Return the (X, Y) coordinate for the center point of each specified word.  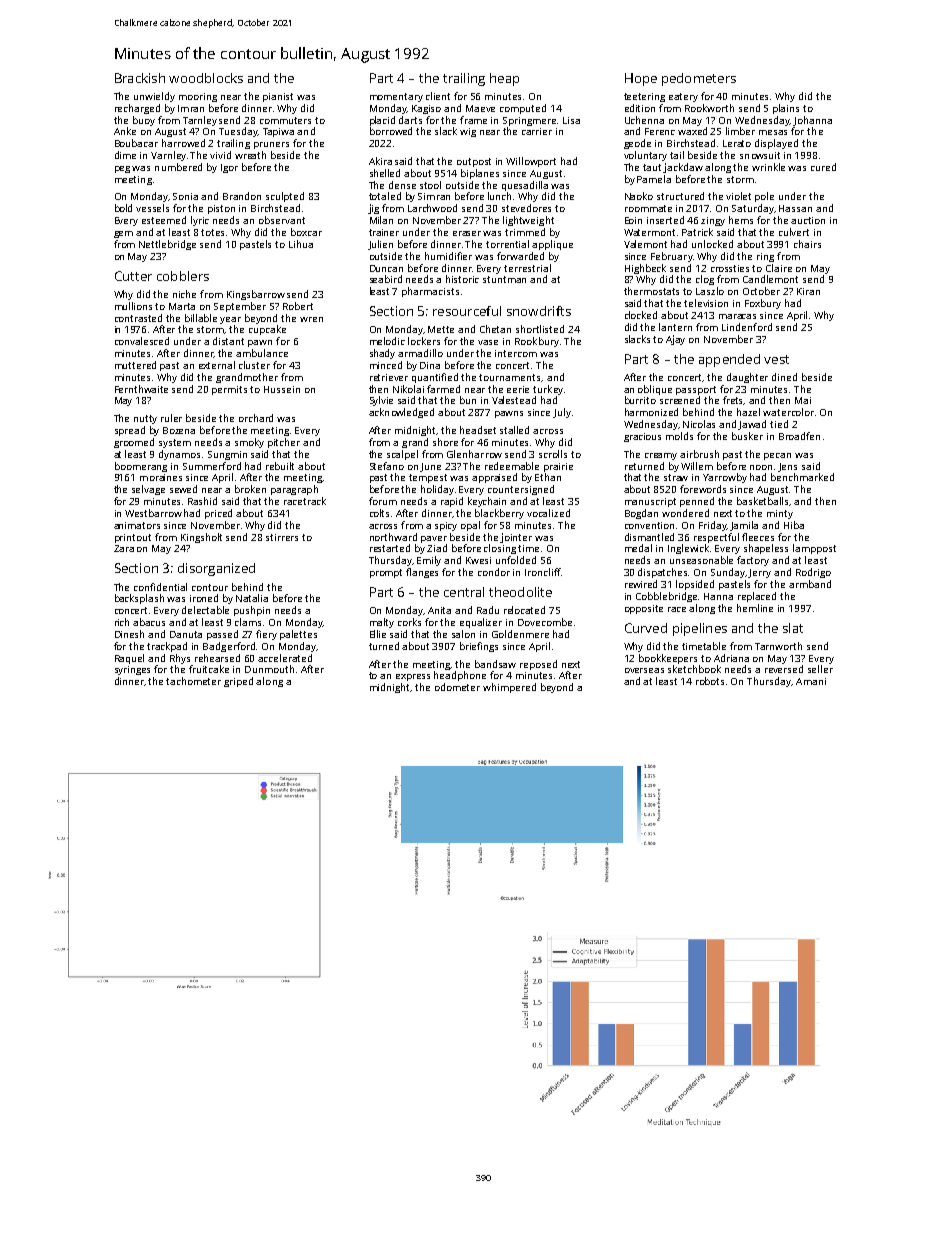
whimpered (509, 688)
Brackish (140, 78)
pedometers (699, 79)
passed (222, 635)
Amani (811, 681)
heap (504, 79)
